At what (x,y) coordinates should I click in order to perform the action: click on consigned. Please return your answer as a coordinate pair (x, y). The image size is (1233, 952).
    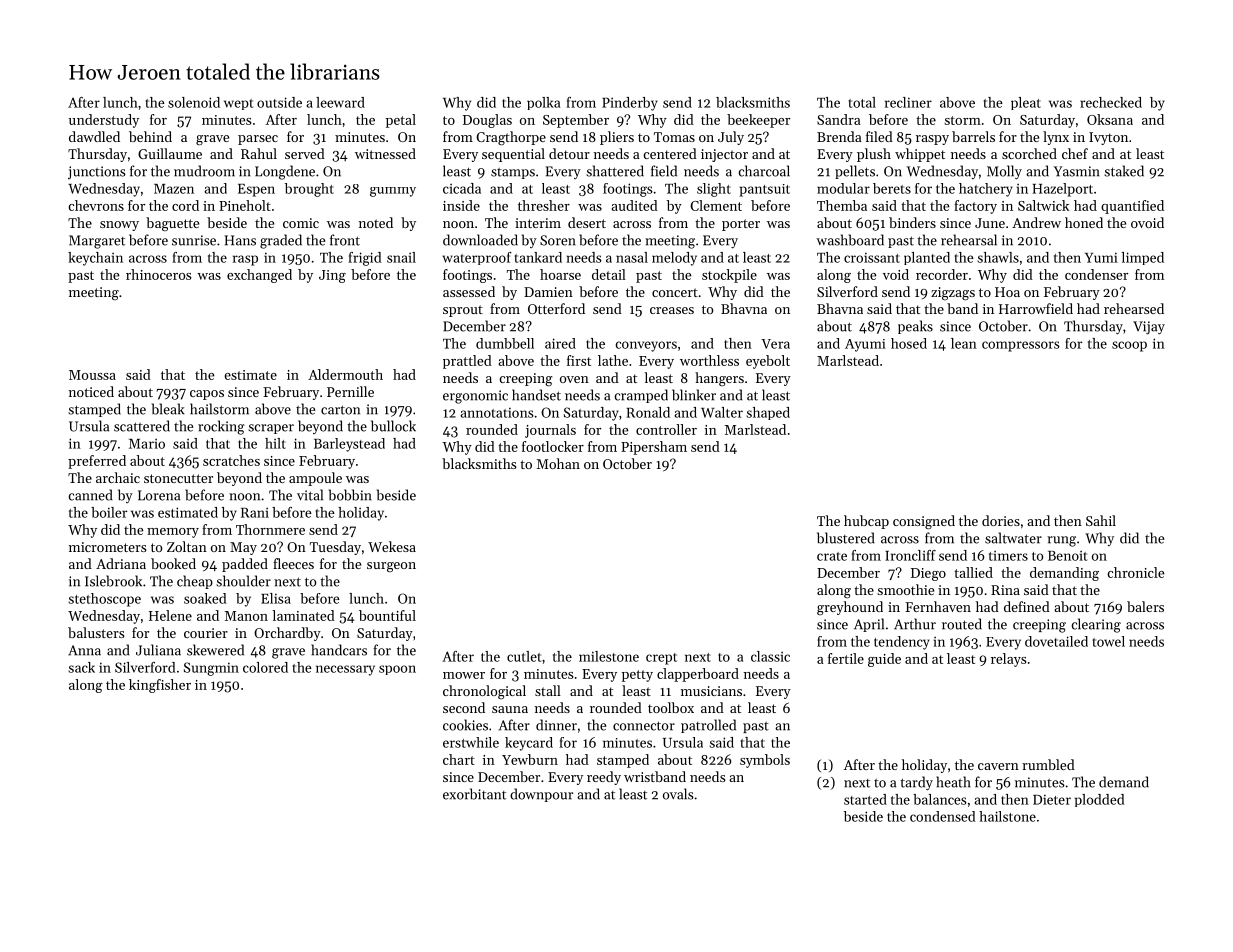
    Looking at the image, I should click on (924, 522).
